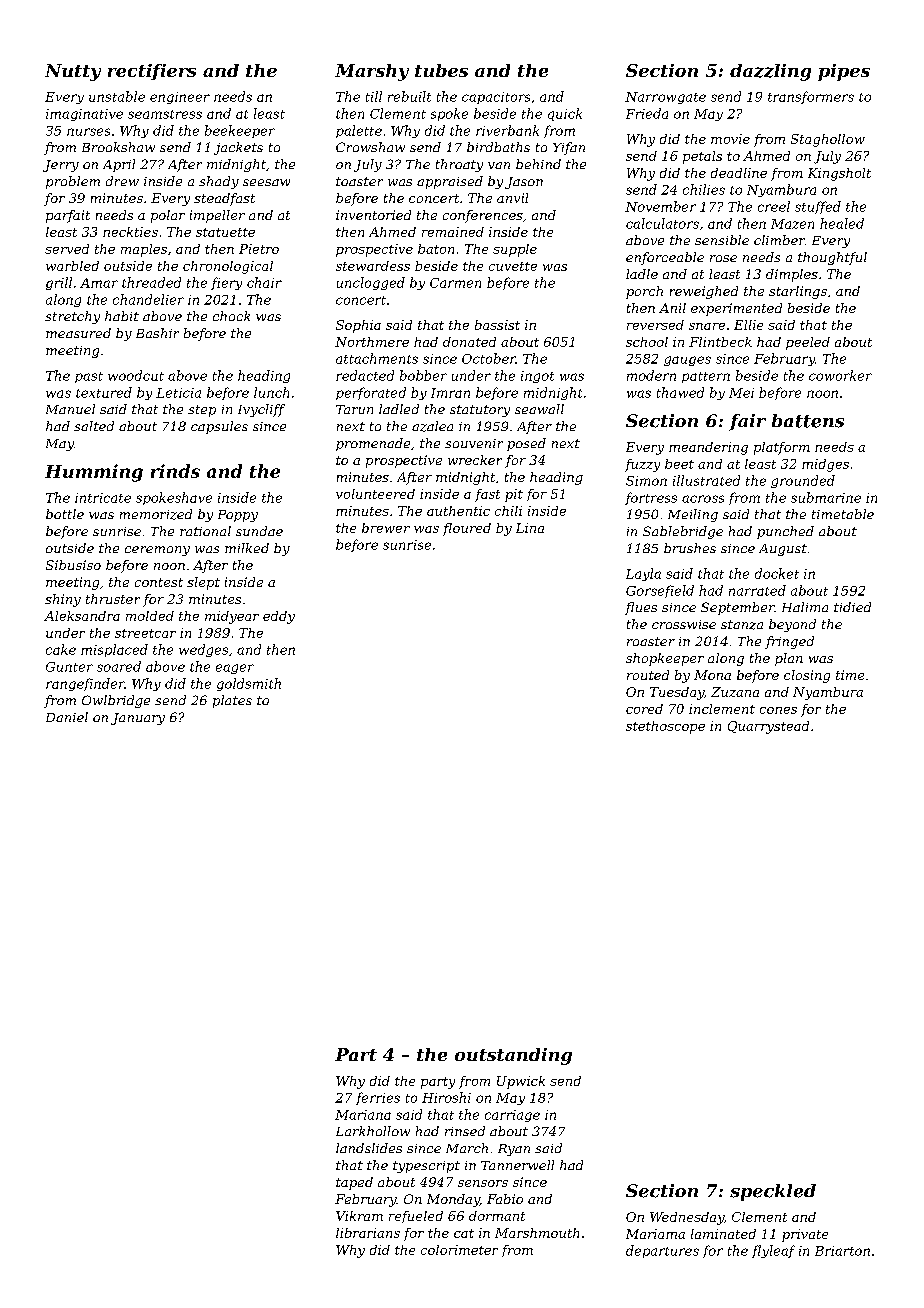 The height and width of the page is (1308, 924). What do you see at coordinates (768, 727) in the page?
I see `Quarrystead` at bounding box center [768, 727].
